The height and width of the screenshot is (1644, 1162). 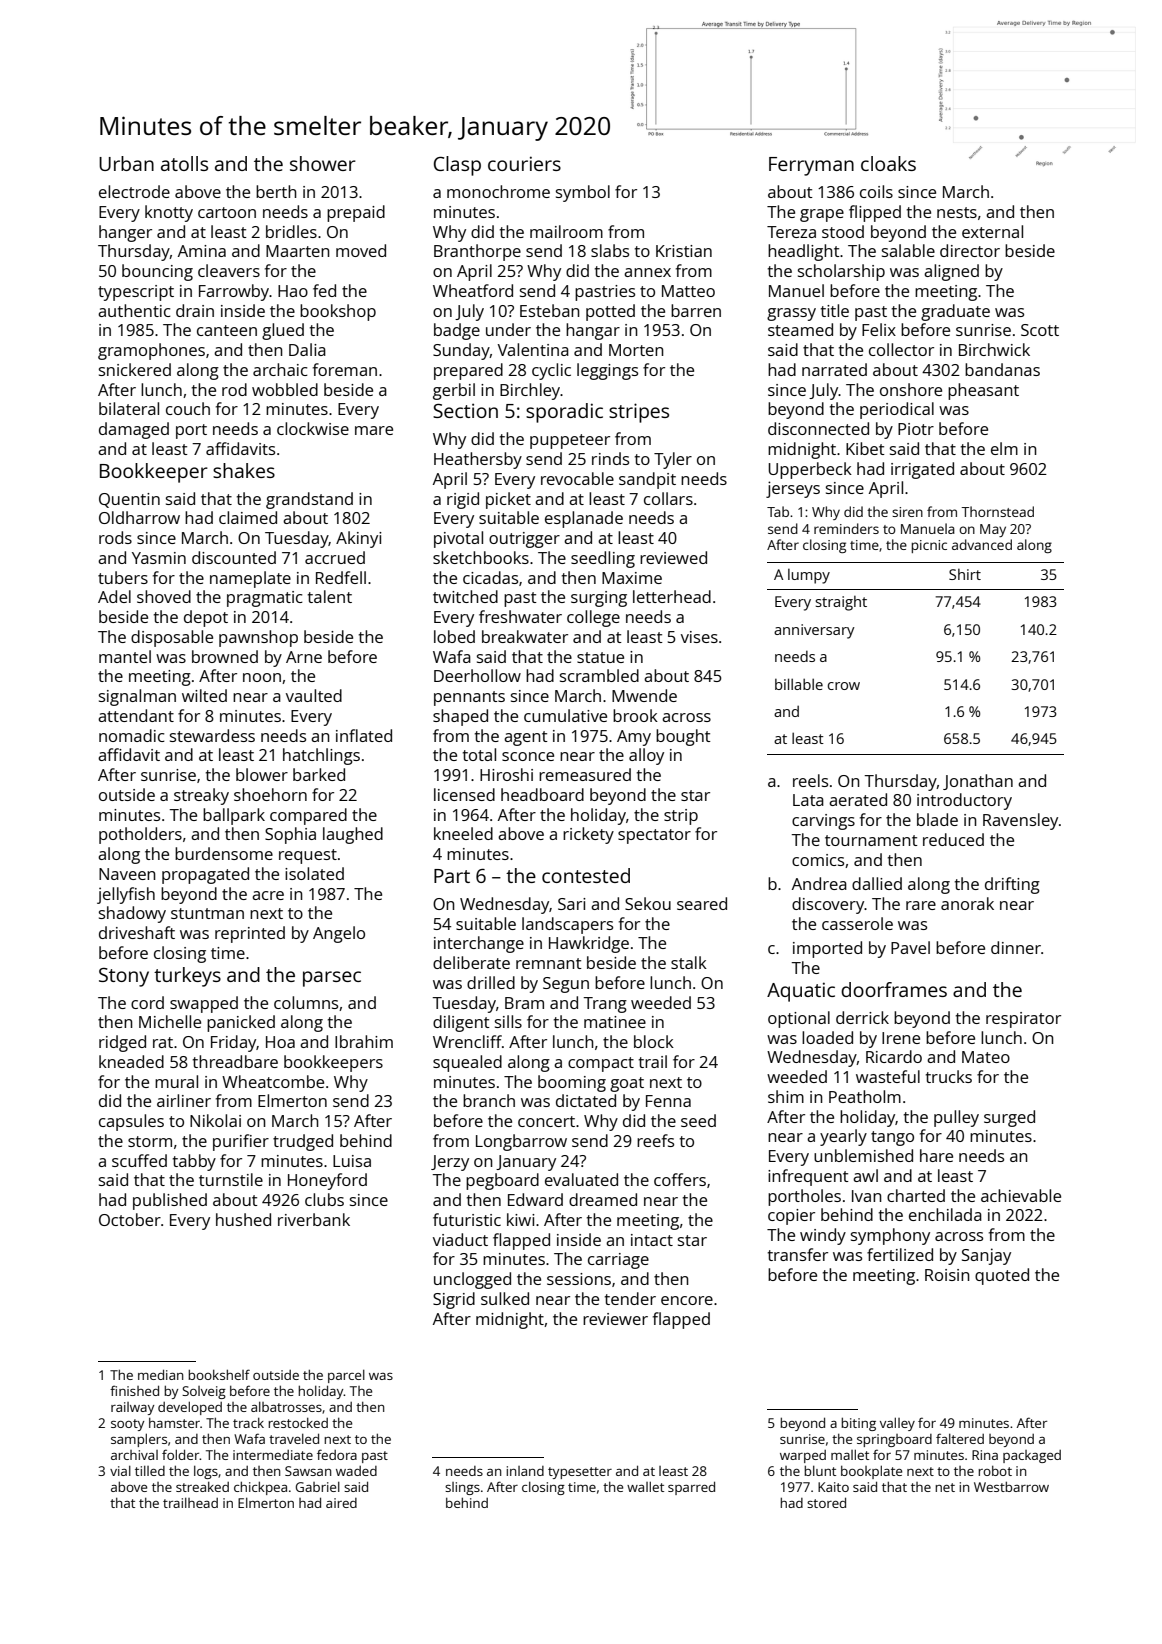 I want to click on couriers, so click(x=524, y=163).
